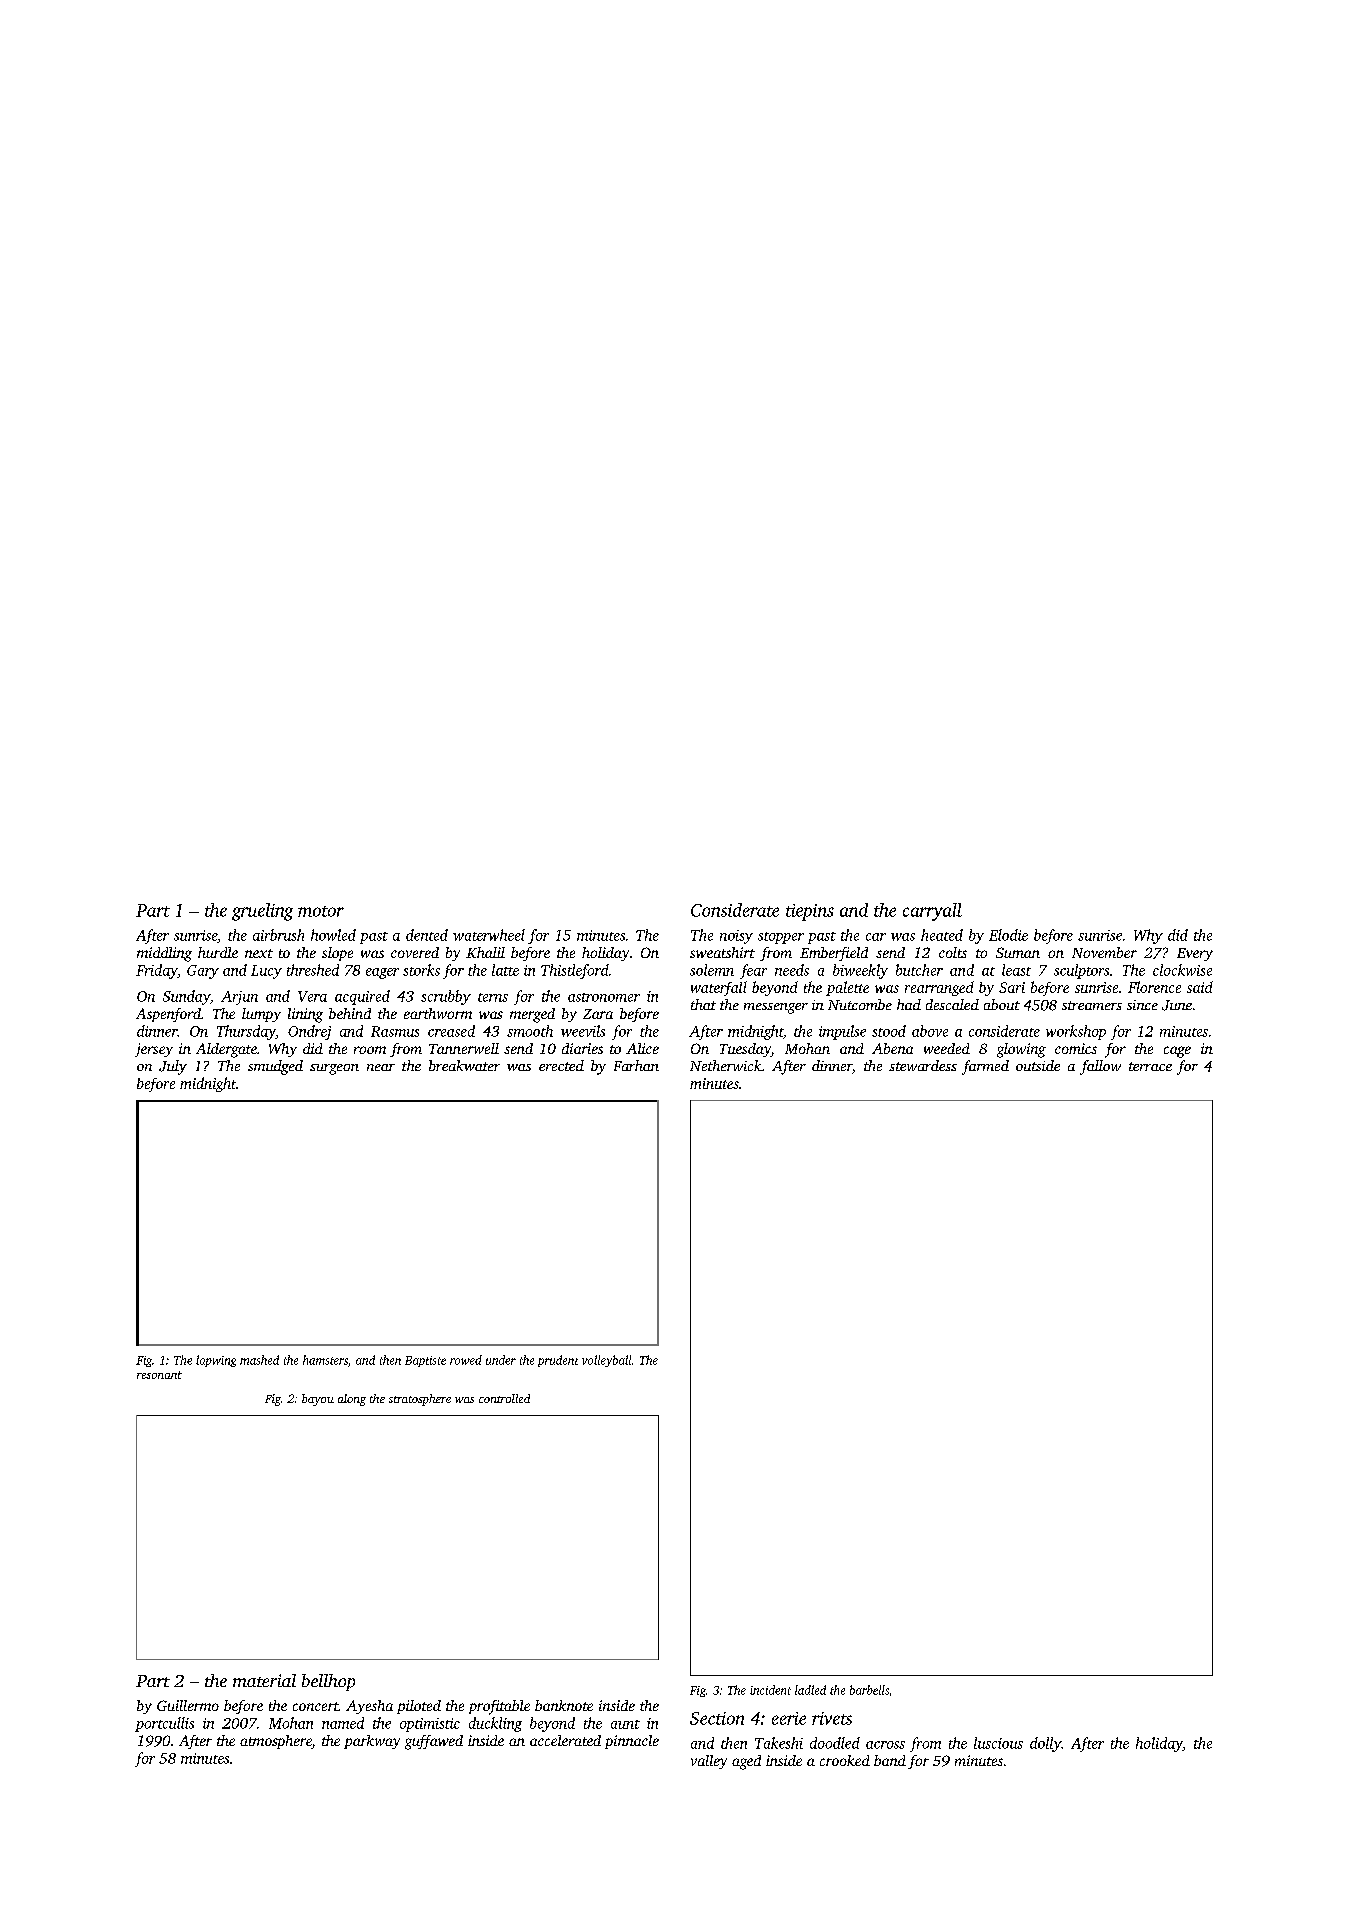  Describe the element at coordinates (1100, 1067) in the screenshot. I see `fallow` at that location.
